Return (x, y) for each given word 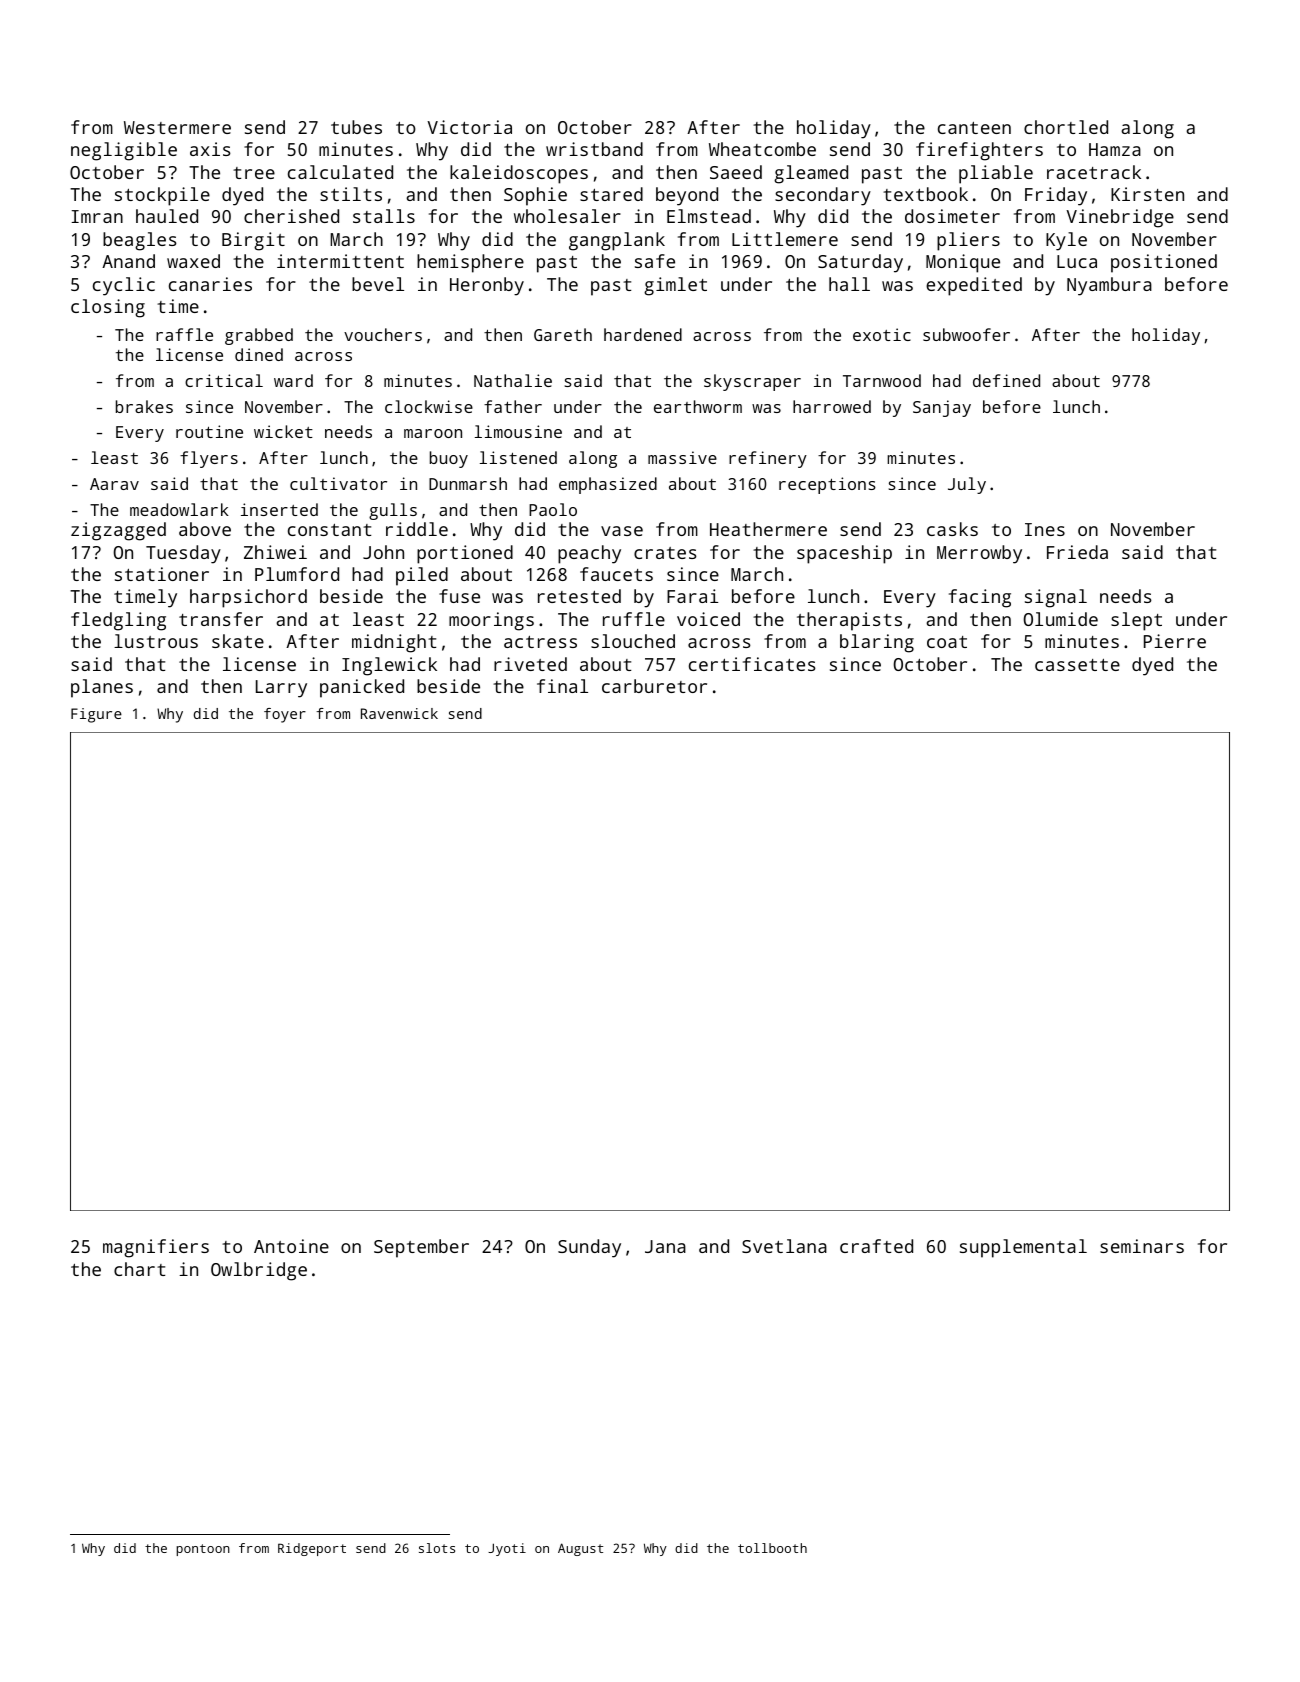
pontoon (203, 1550)
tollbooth (772, 1548)
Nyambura (1109, 286)
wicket (283, 431)
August (580, 1549)
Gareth (563, 334)
